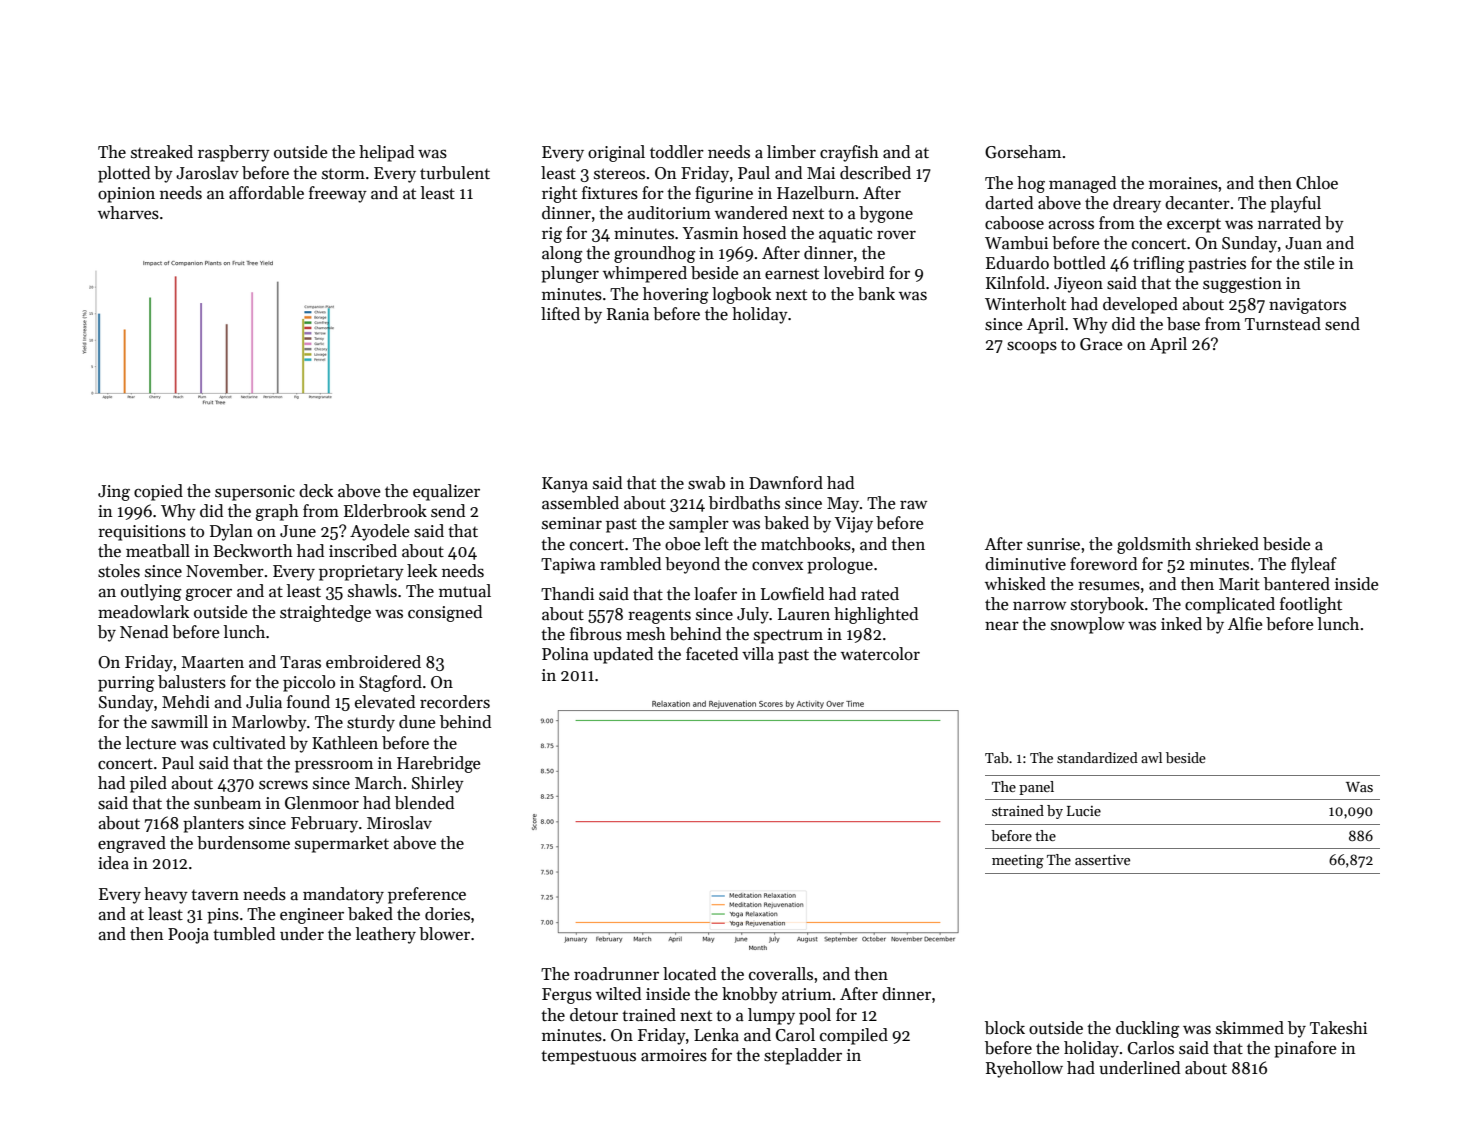 This screenshot has height=1142, width=1478. I want to click on original, so click(616, 153).
